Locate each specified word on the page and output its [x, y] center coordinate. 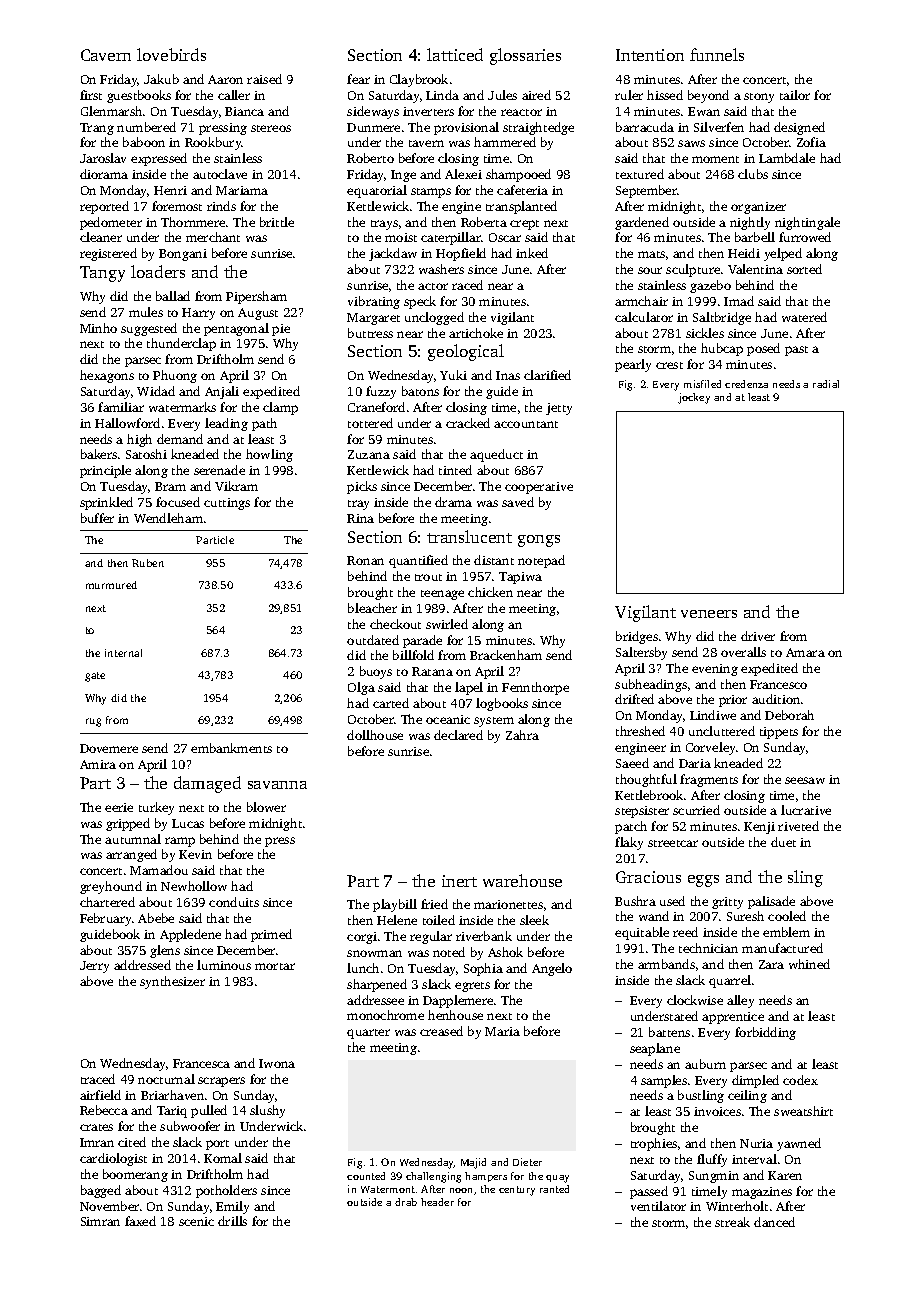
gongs [539, 541]
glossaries [525, 56]
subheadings [651, 685]
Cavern [106, 55]
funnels [717, 54]
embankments [231, 748]
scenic [196, 1221]
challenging [433, 1177]
